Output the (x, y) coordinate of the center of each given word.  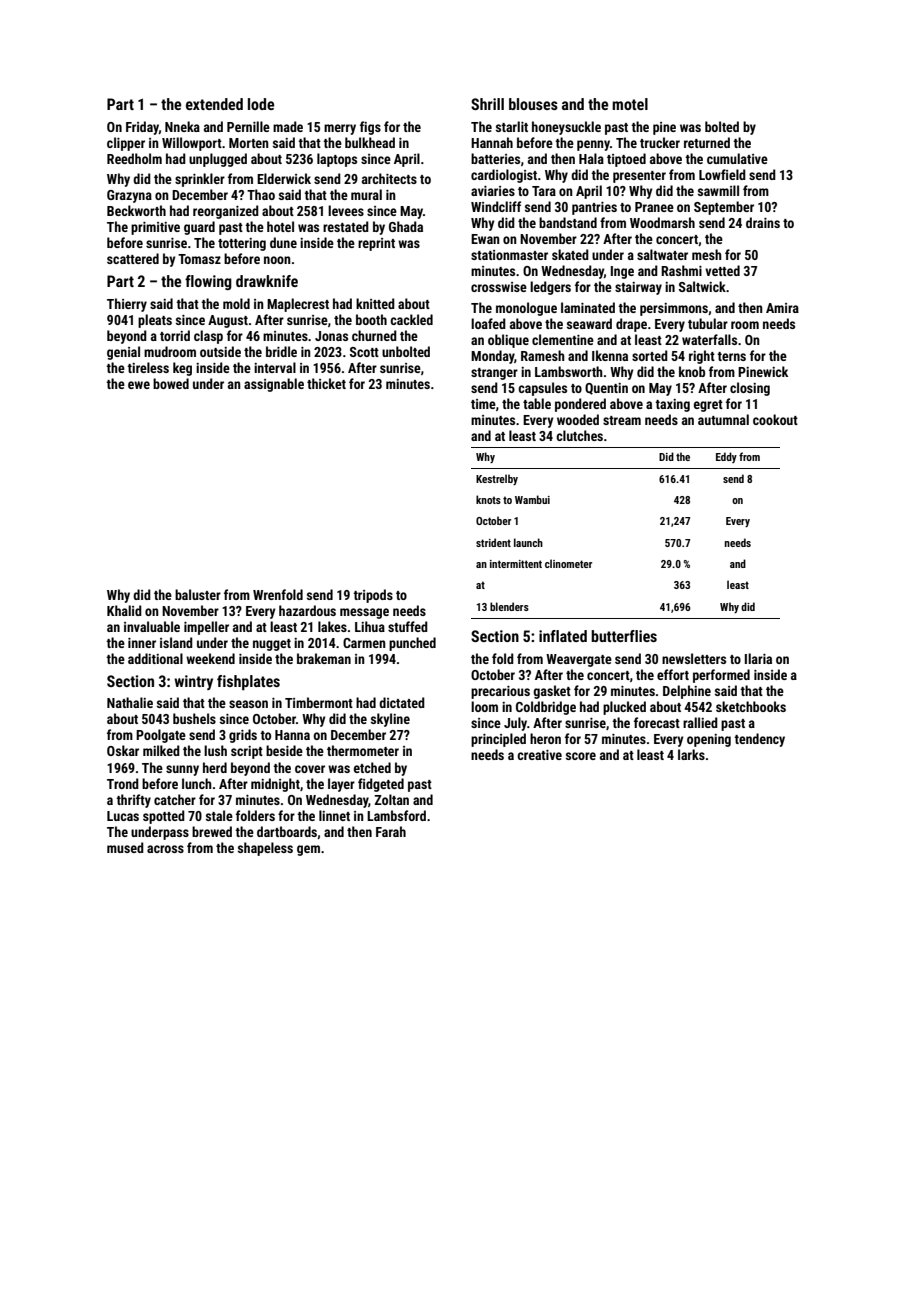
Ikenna (610, 355)
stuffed (408, 626)
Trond (123, 783)
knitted (375, 303)
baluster (198, 594)
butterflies (624, 636)
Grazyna (129, 196)
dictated (402, 702)
